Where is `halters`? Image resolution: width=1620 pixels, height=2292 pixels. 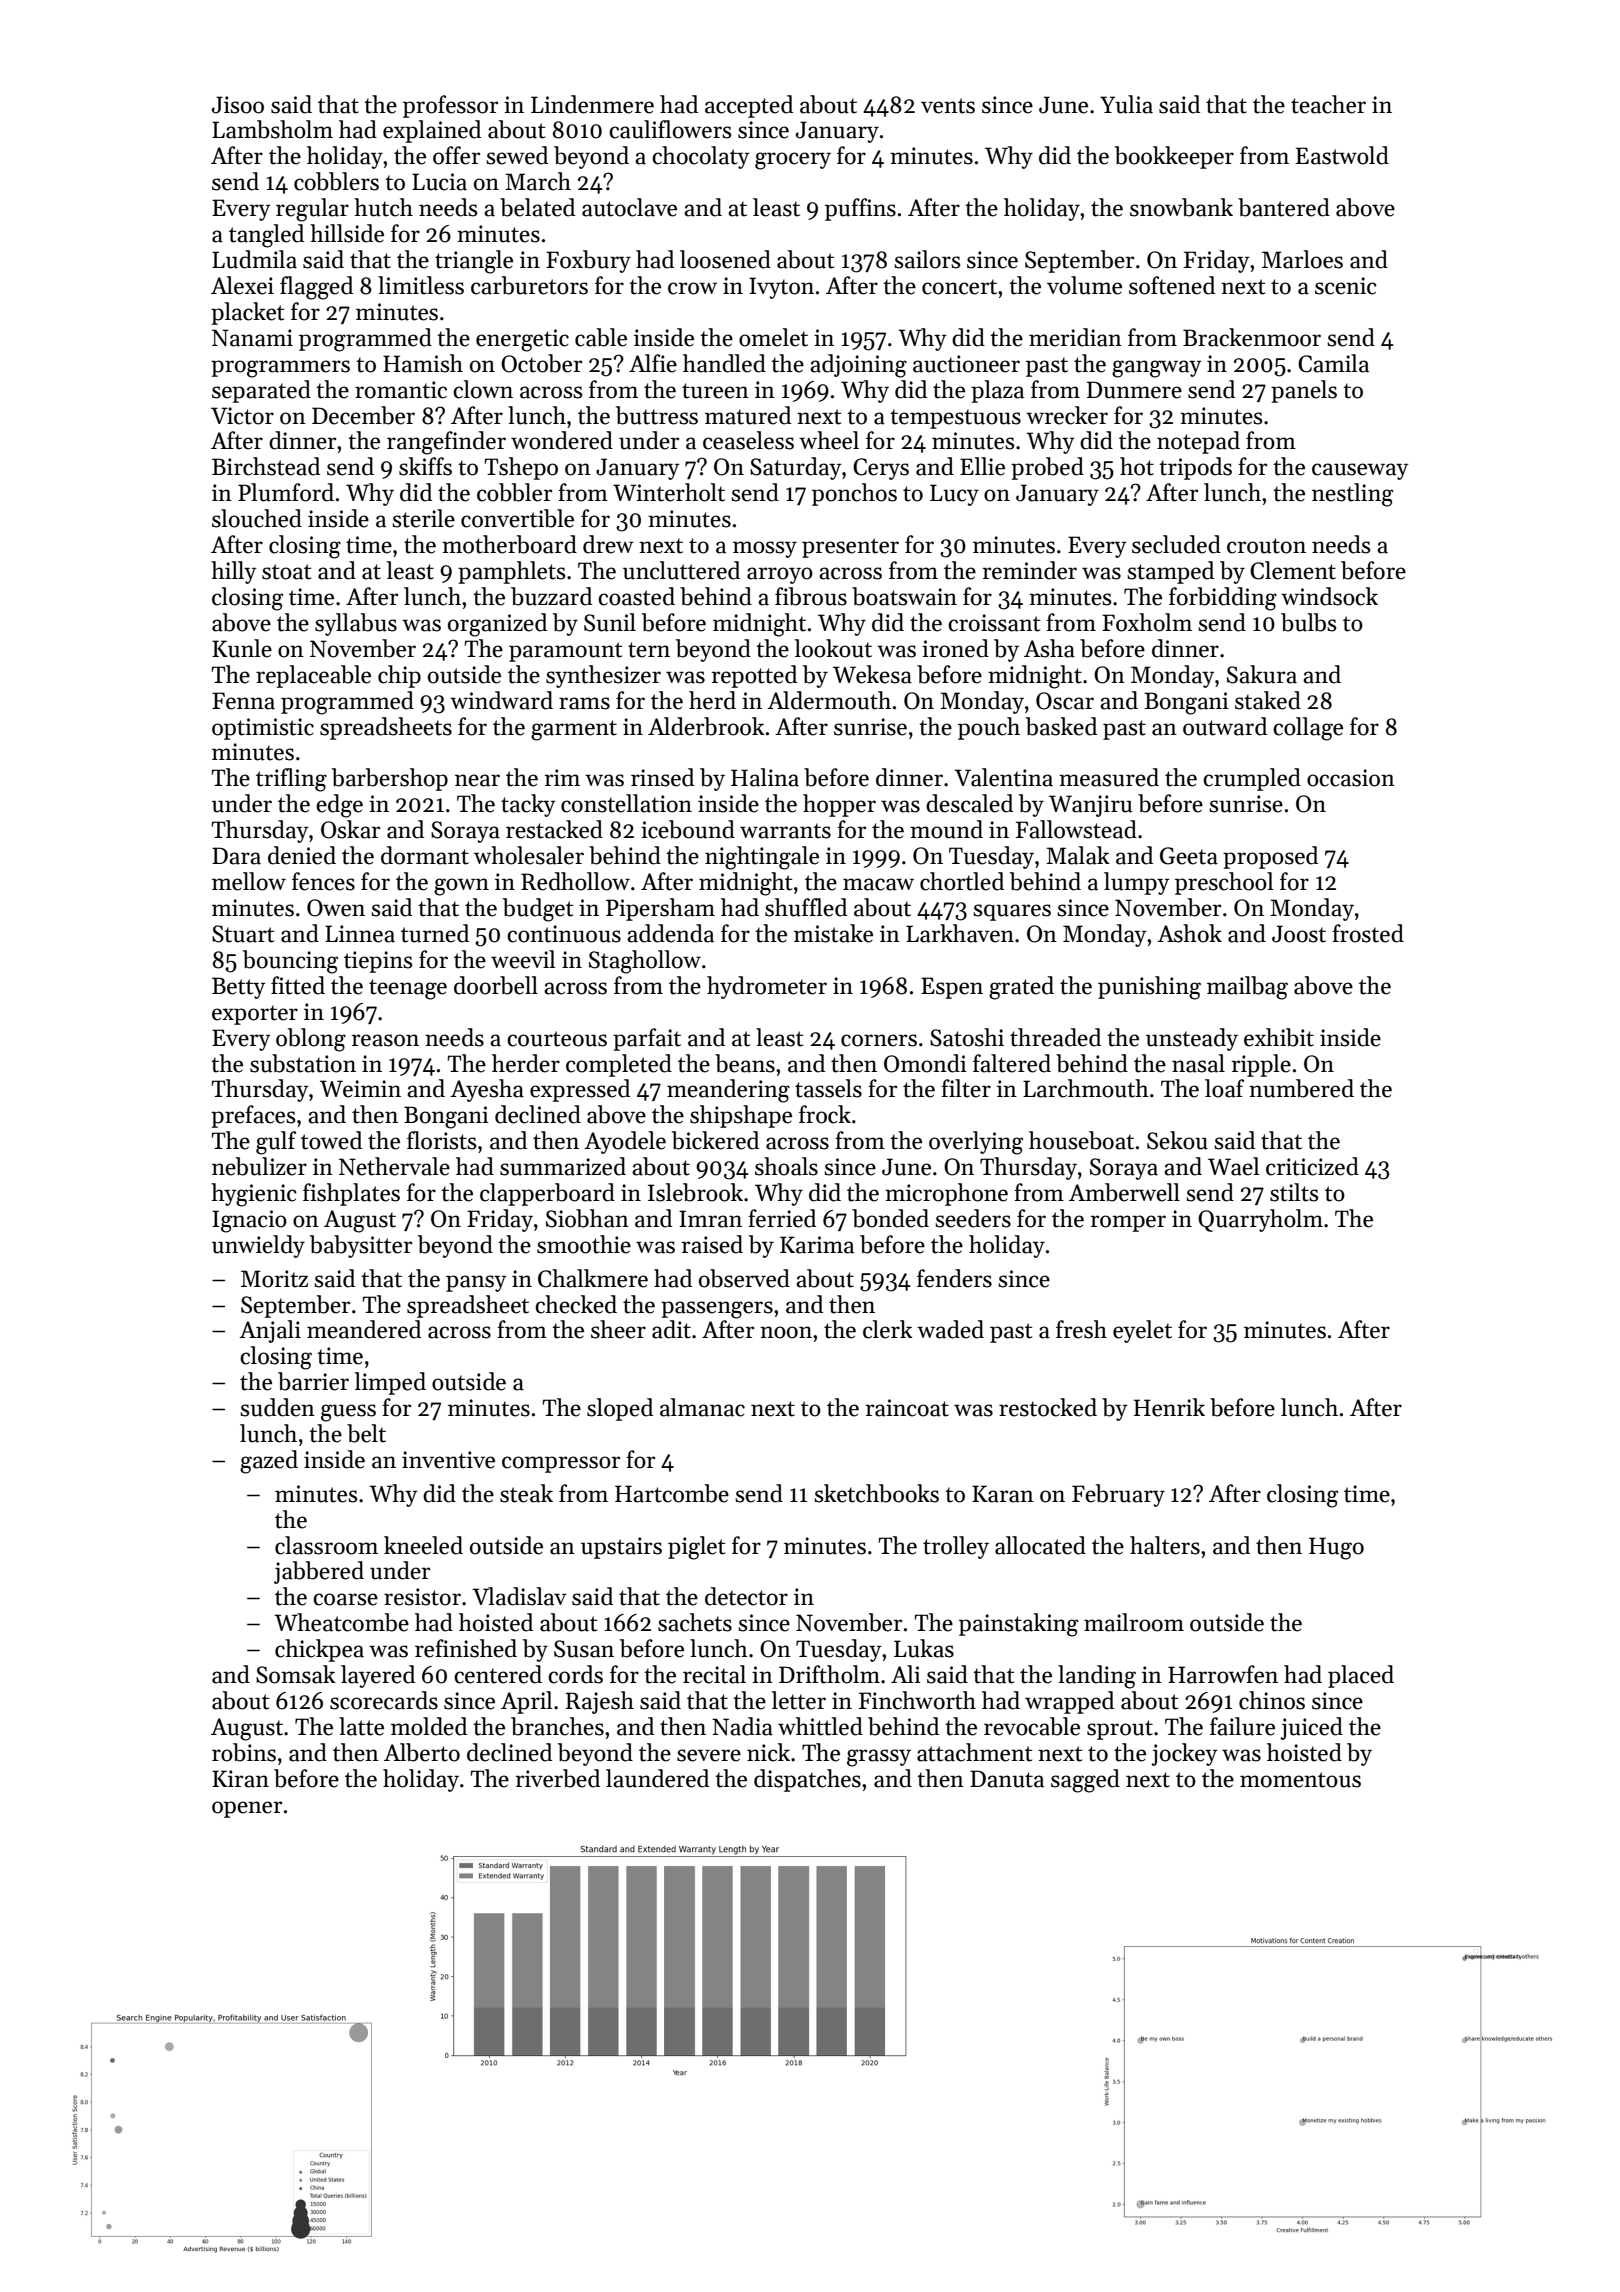 halters is located at coordinates (1165, 1545).
